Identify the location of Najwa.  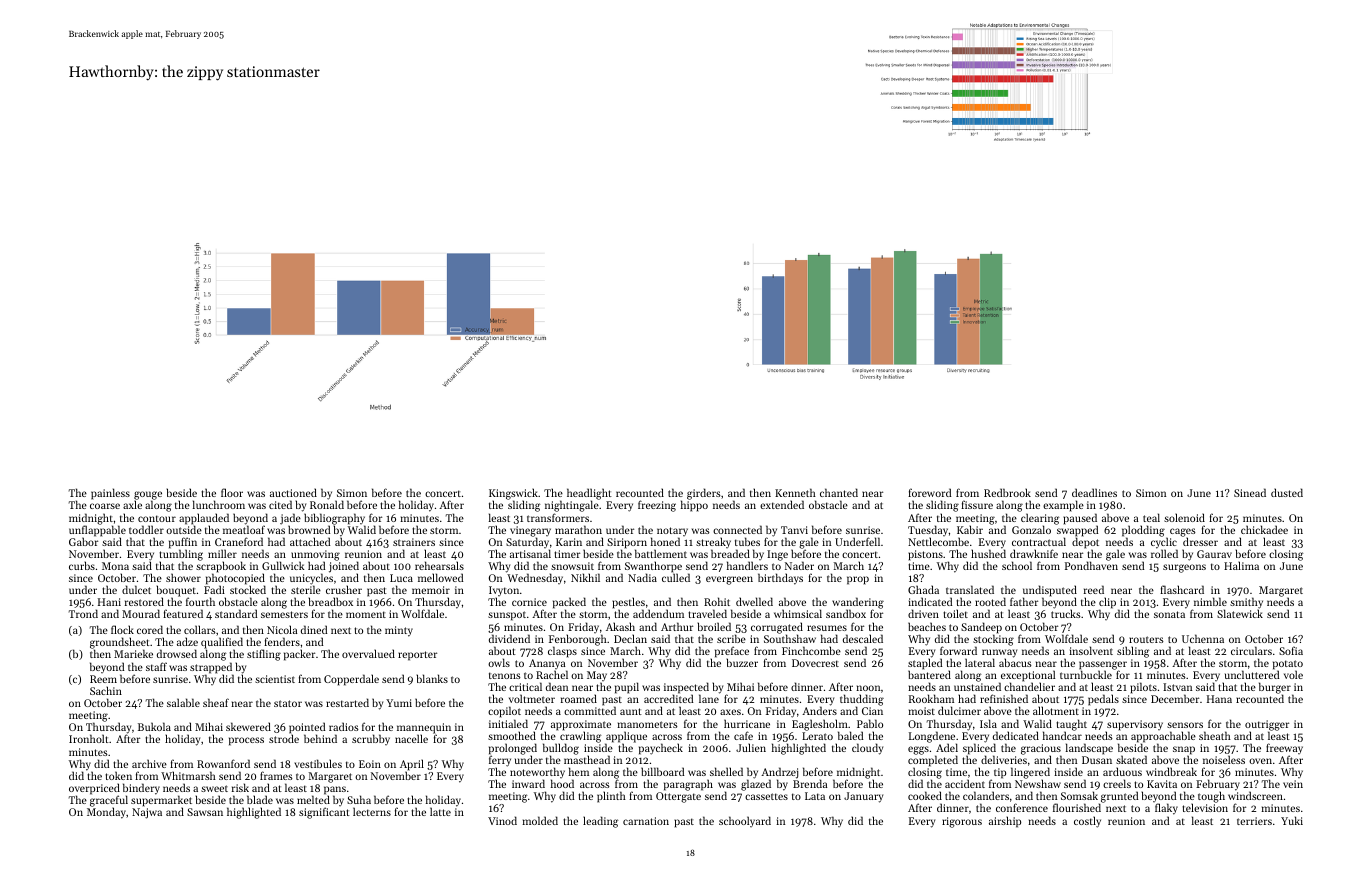
(147, 813).
